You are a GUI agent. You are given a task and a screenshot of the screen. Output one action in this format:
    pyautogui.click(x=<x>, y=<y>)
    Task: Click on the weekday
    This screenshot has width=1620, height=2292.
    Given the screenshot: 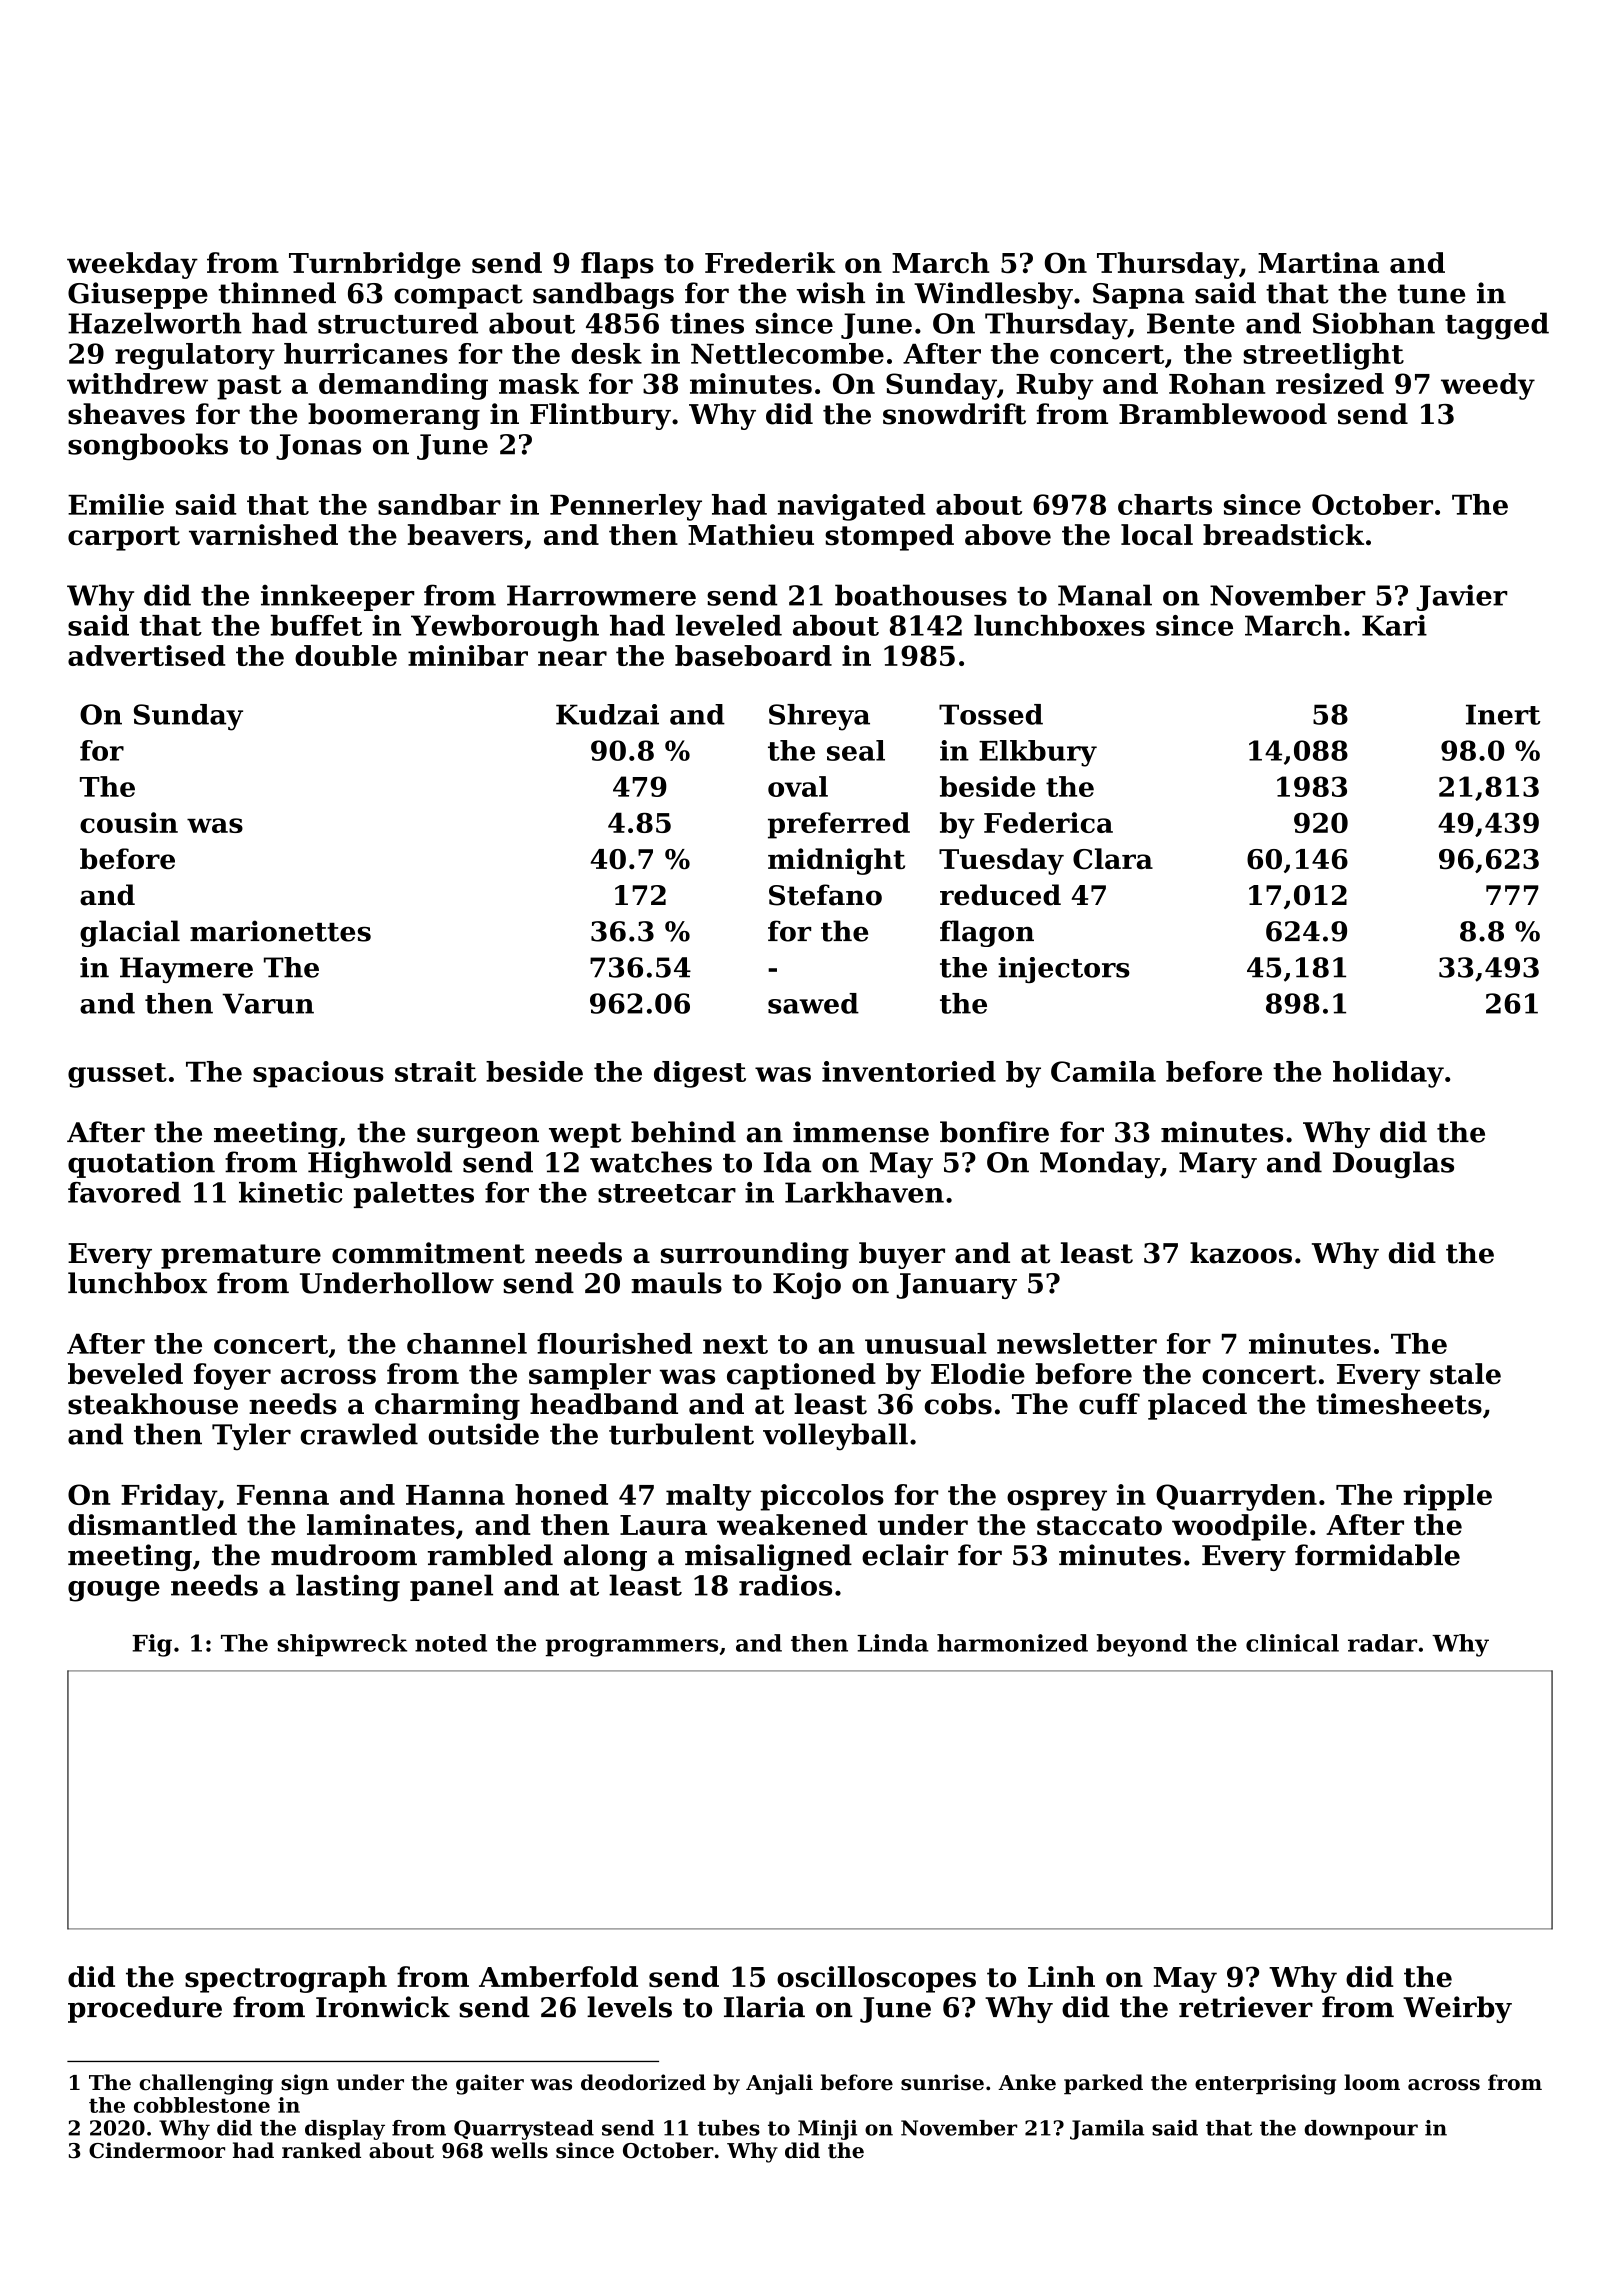 What is the action you would take?
    pyautogui.click(x=132, y=265)
